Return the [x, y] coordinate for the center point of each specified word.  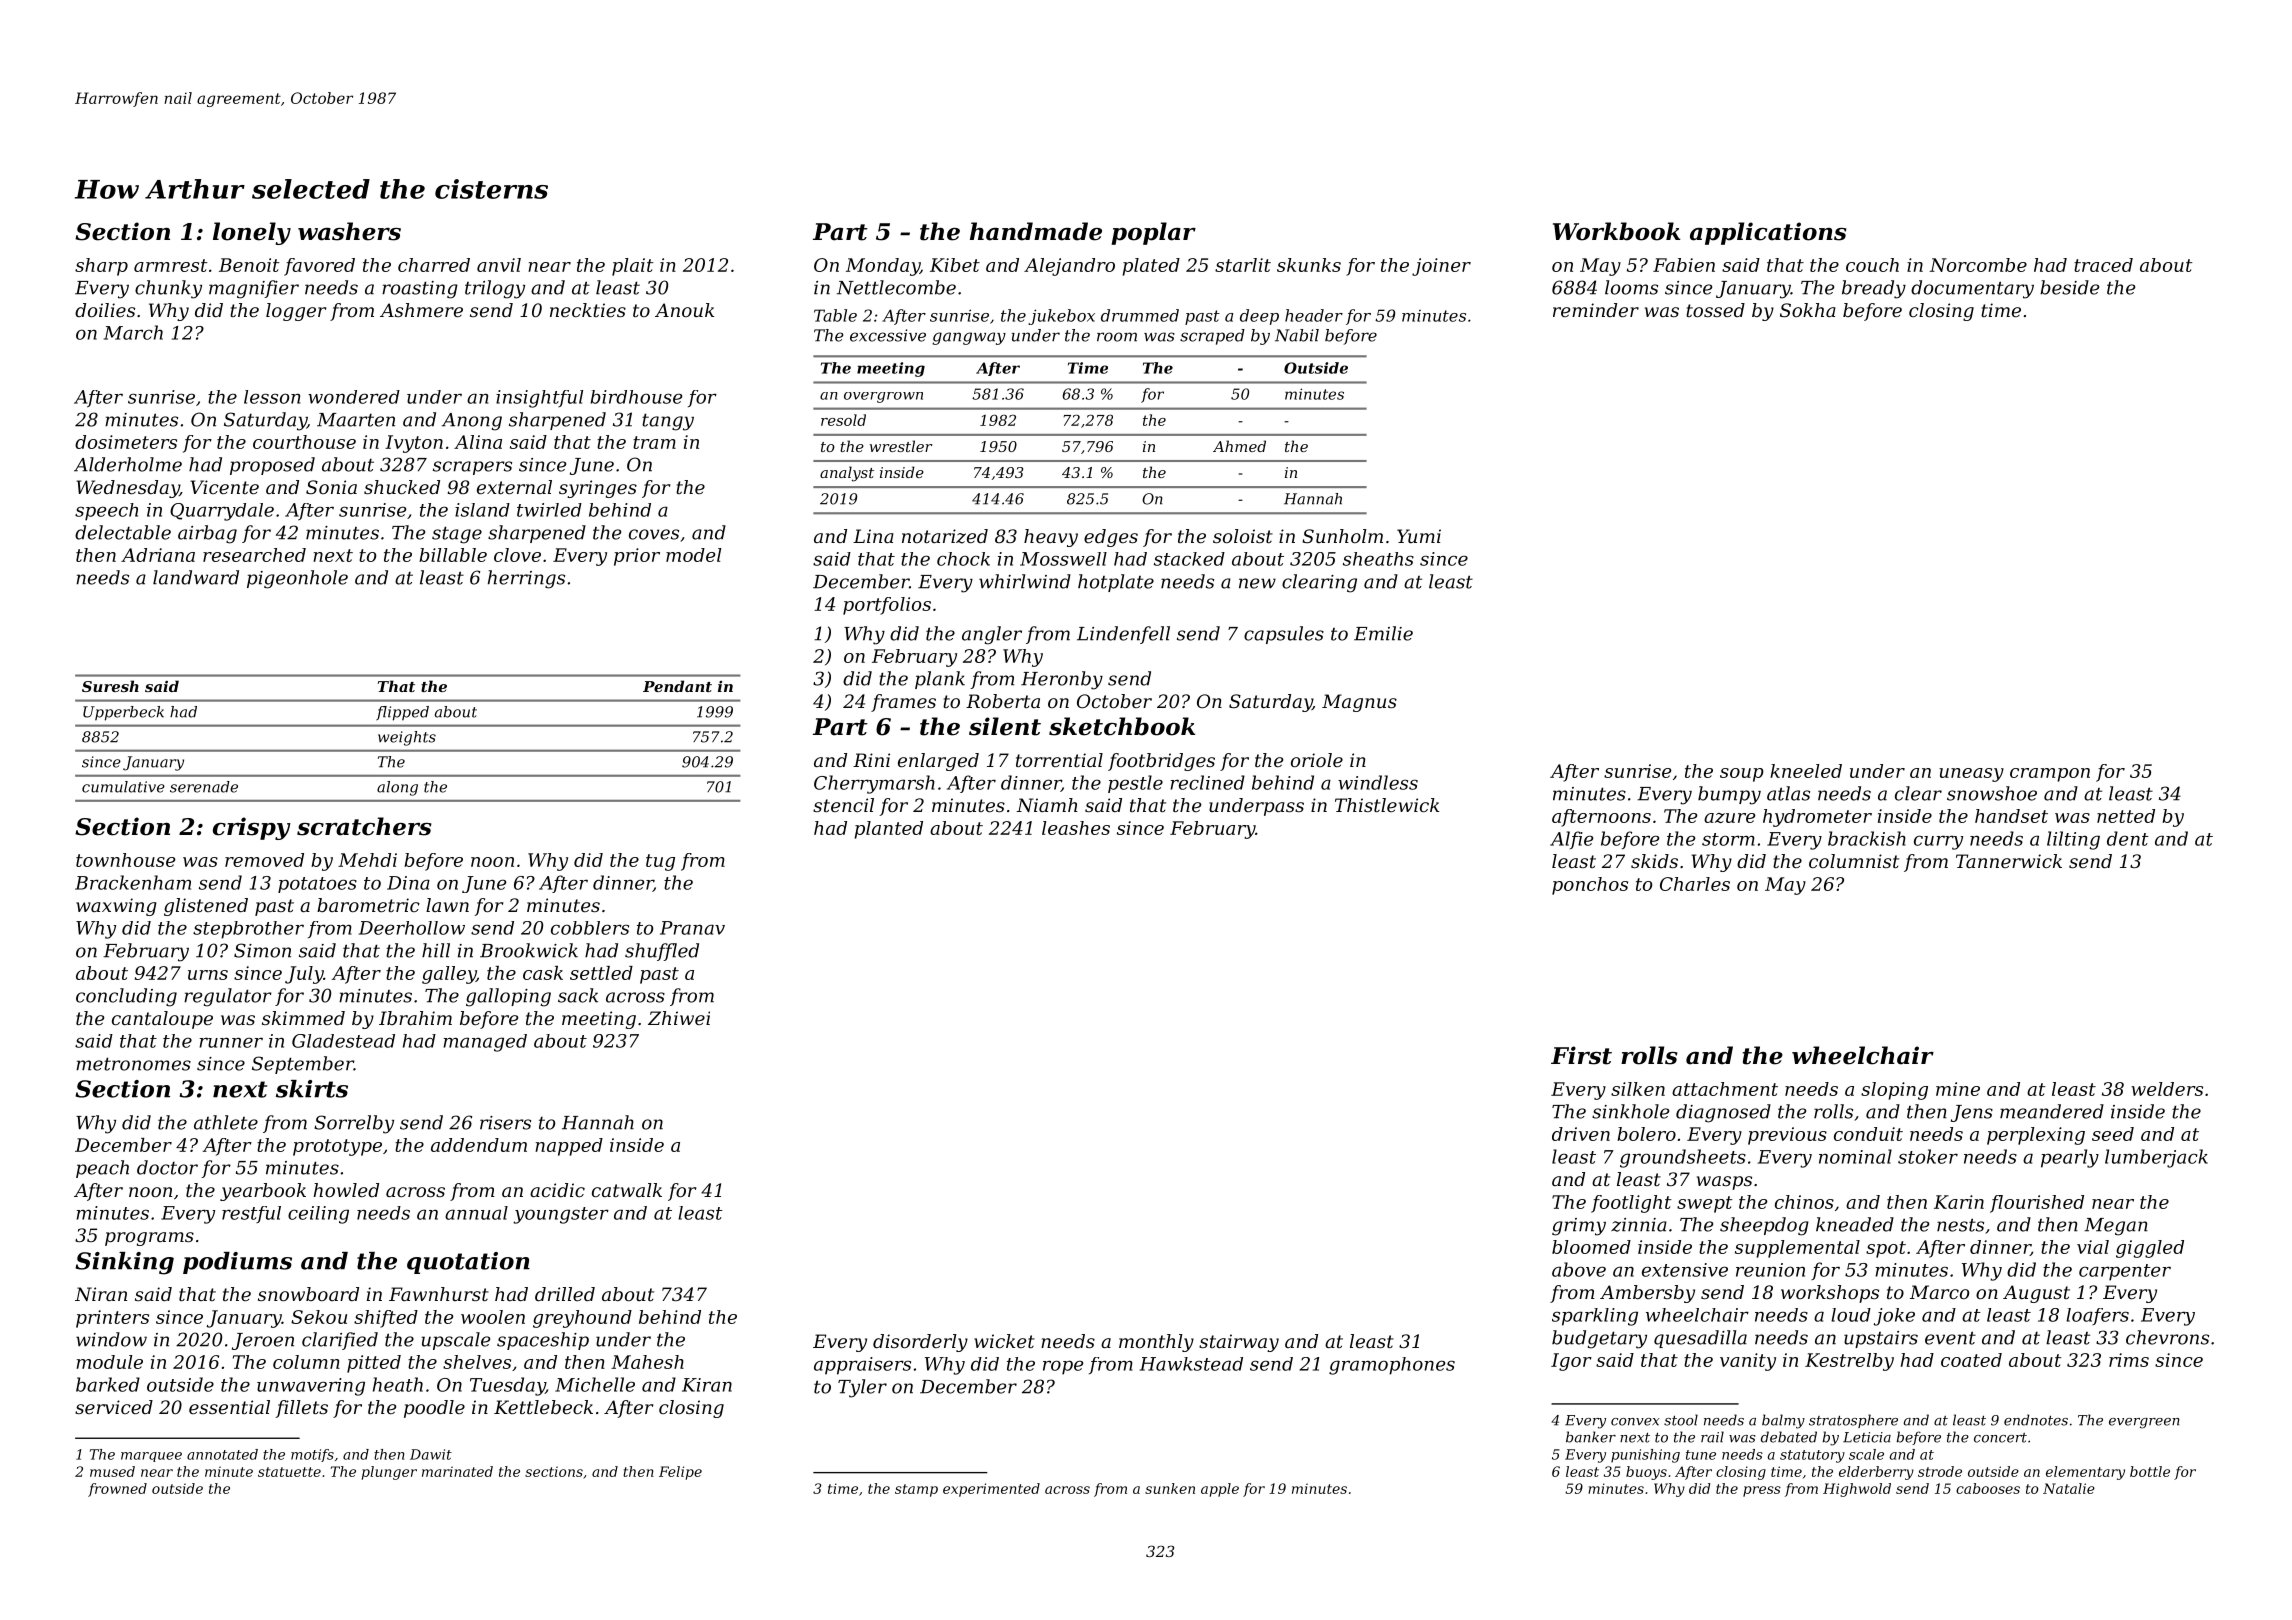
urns [208, 975]
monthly [1156, 1343]
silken [1638, 1089]
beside [2069, 287]
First [1581, 1055]
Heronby [1062, 680]
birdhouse [636, 397]
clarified [340, 1341]
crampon [2050, 775]
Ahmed [1239, 446]
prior [637, 557]
